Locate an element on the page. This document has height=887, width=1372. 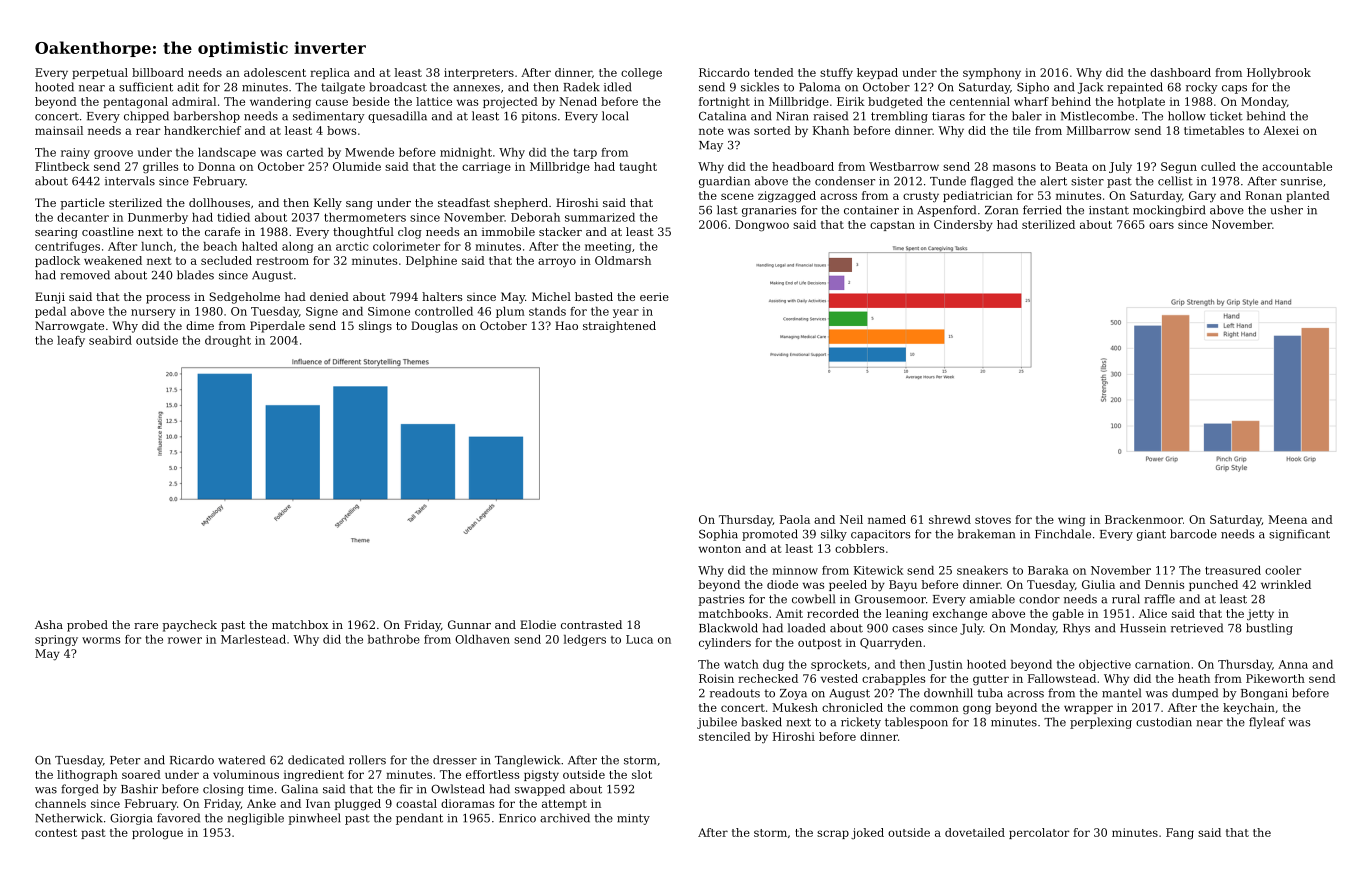
oars is located at coordinates (1161, 225).
